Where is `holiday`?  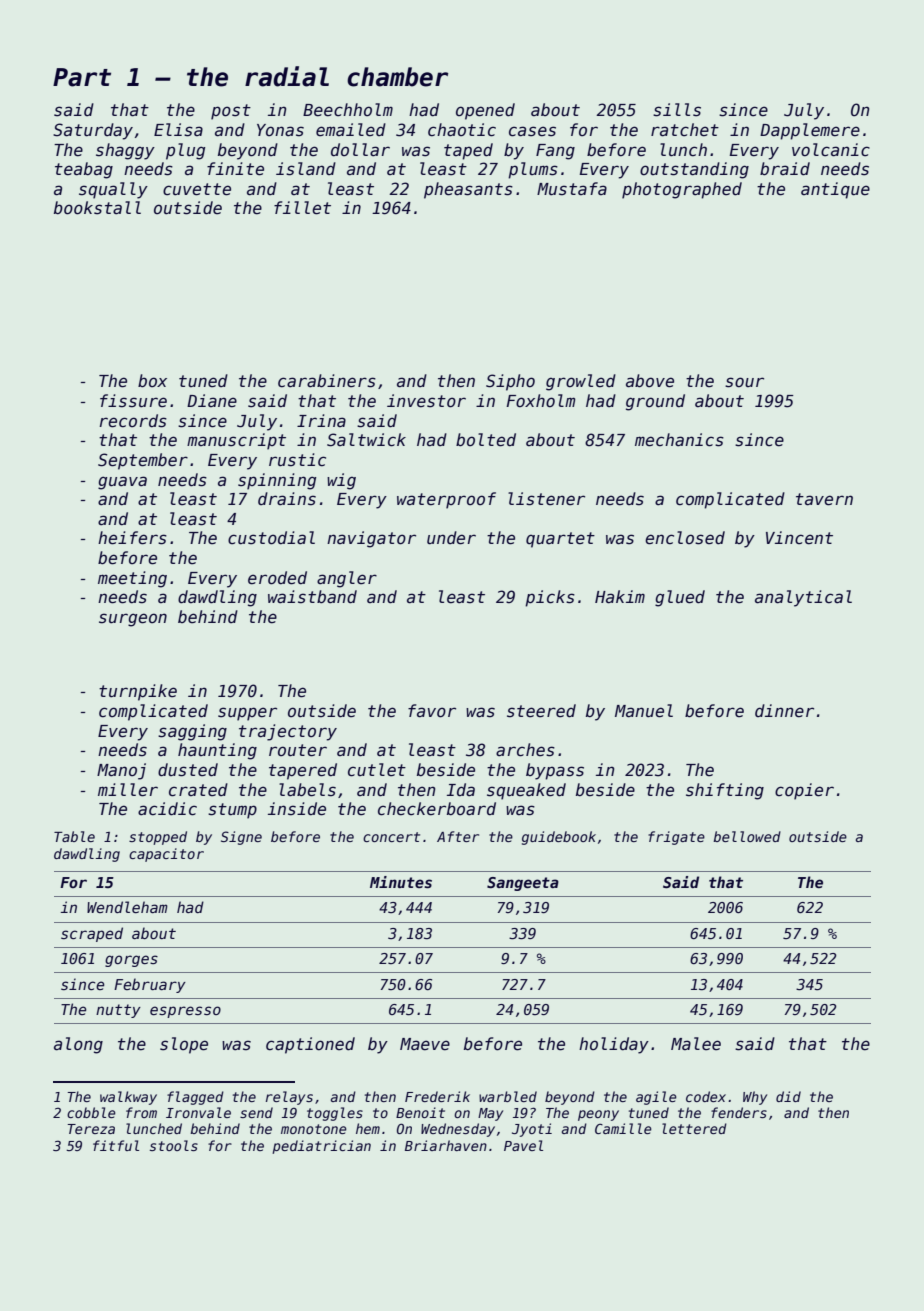 holiday is located at coordinates (614, 1045).
